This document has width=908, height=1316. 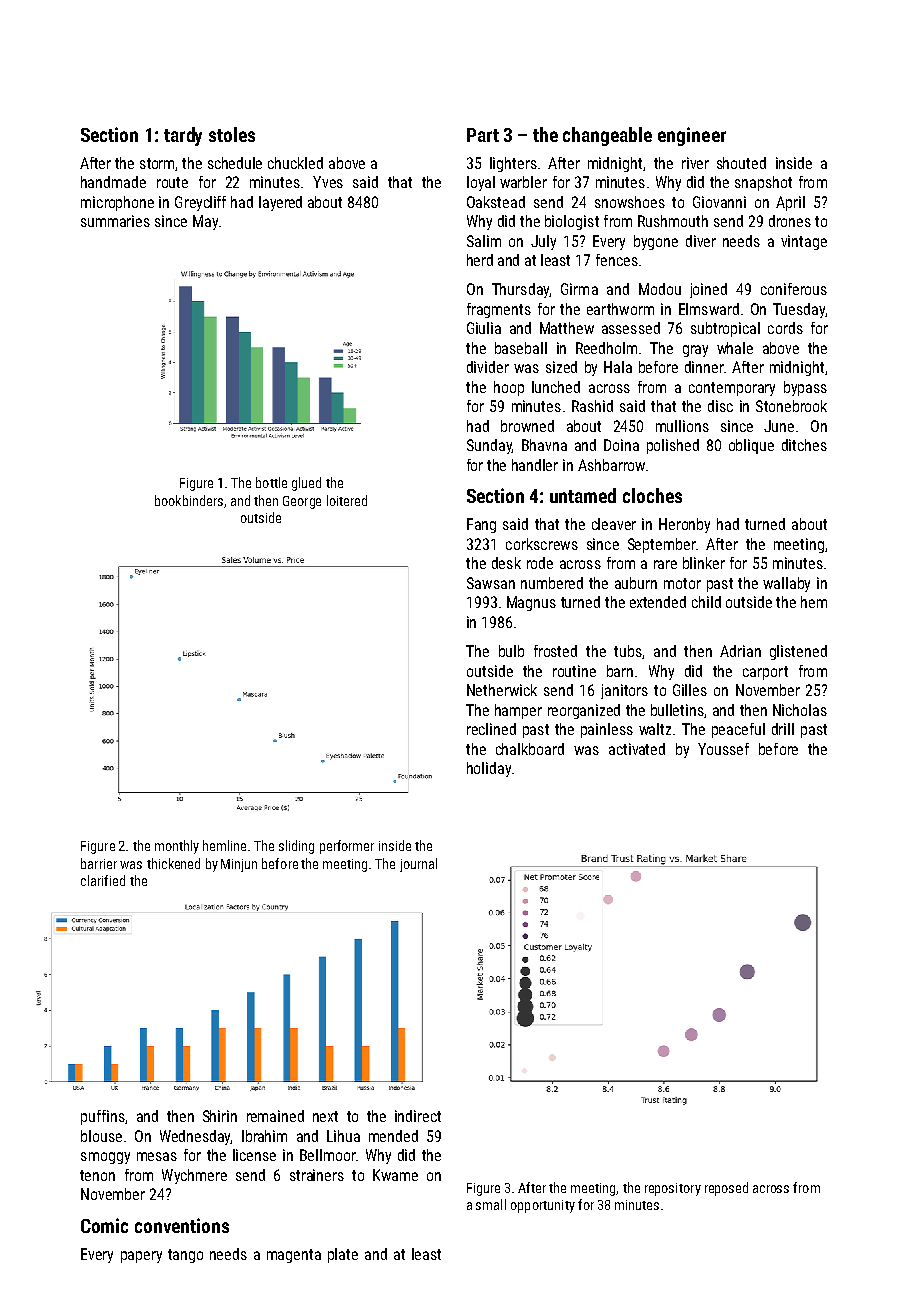 I want to click on Comic, so click(x=104, y=1225).
